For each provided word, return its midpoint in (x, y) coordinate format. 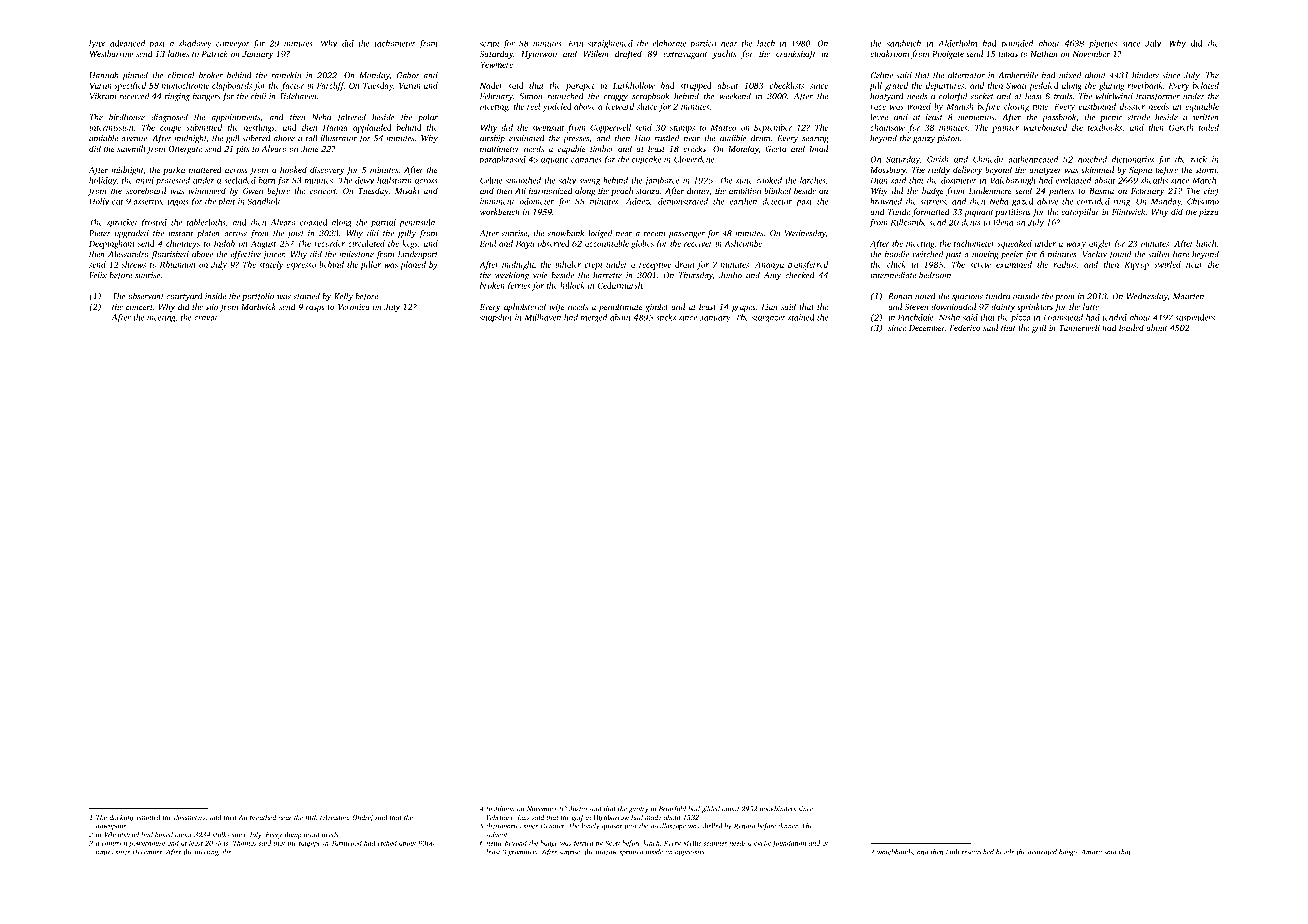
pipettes (1103, 44)
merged (594, 318)
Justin (578, 809)
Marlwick (258, 306)
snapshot (496, 318)
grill (1039, 328)
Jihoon (504, 809)
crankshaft (795, 54)
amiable (103, 138)
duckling (122, 818)
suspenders (1195, 318)
